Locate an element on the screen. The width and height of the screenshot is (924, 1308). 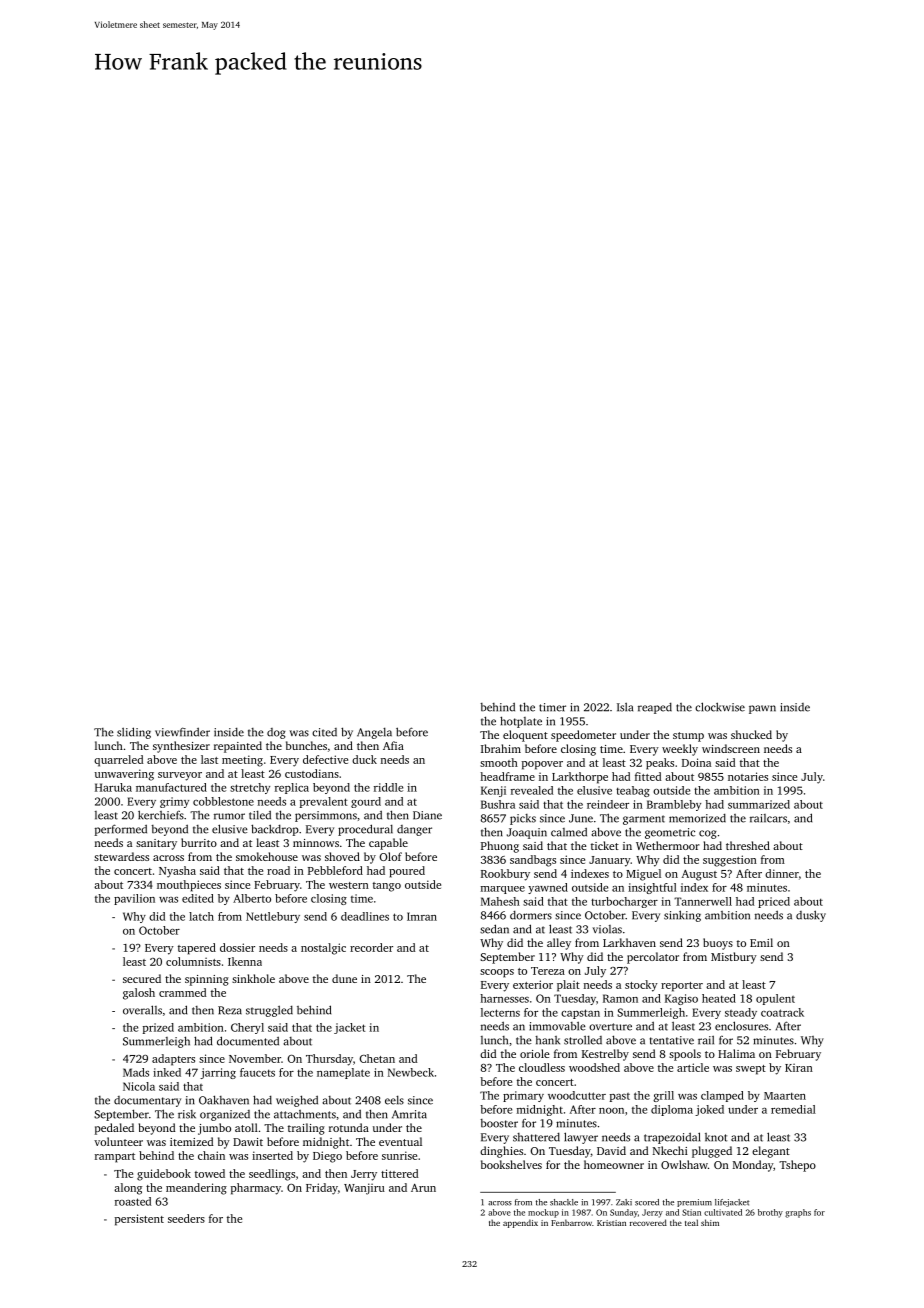
secured is located at coordinates (142, 978).
